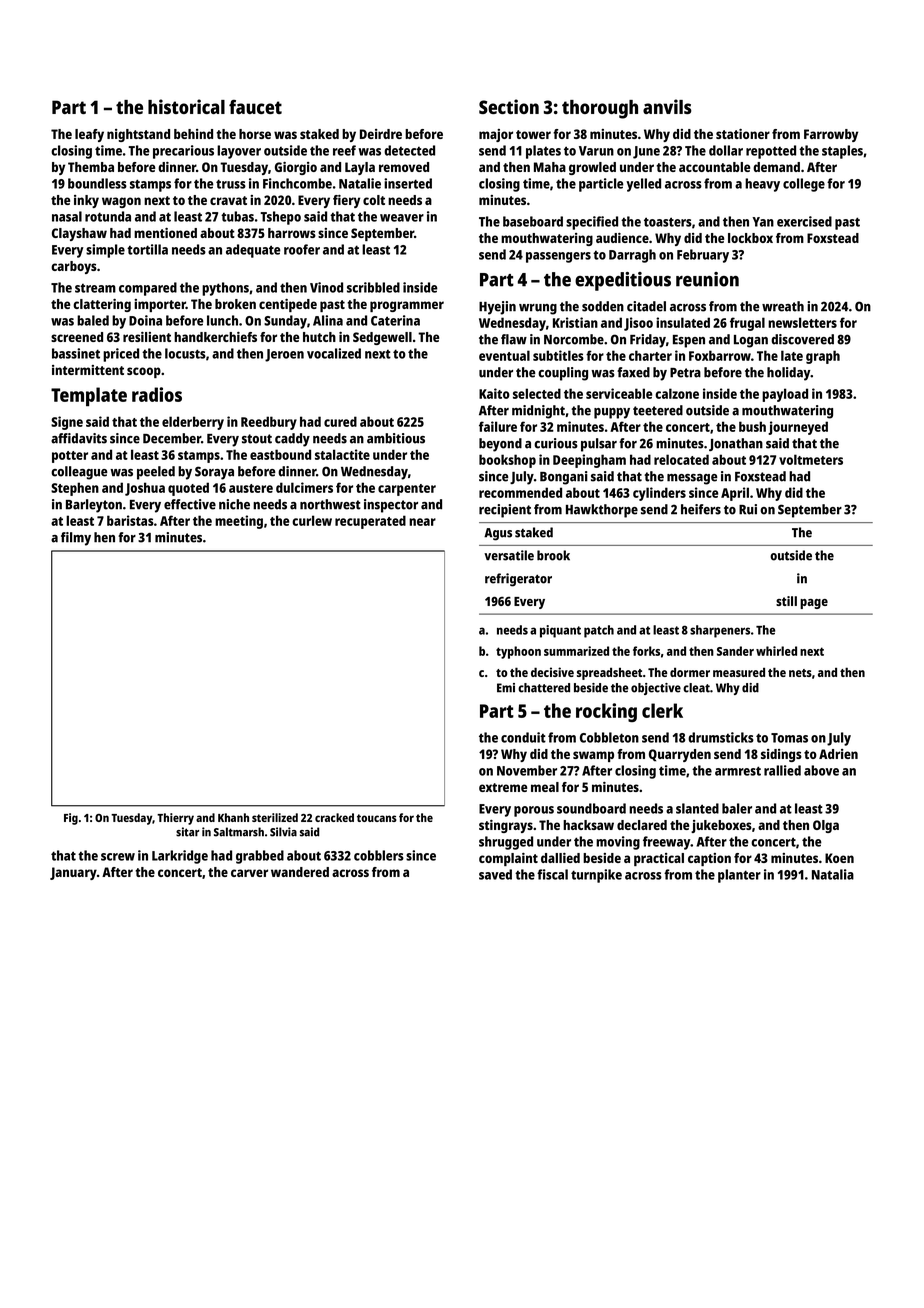 Image resolution: width=924 pixels, height=1308 pixels. What do you see at coordinates (239, 522) in the screenshot?
I see `meeting` at bounding box center [239, 522].
